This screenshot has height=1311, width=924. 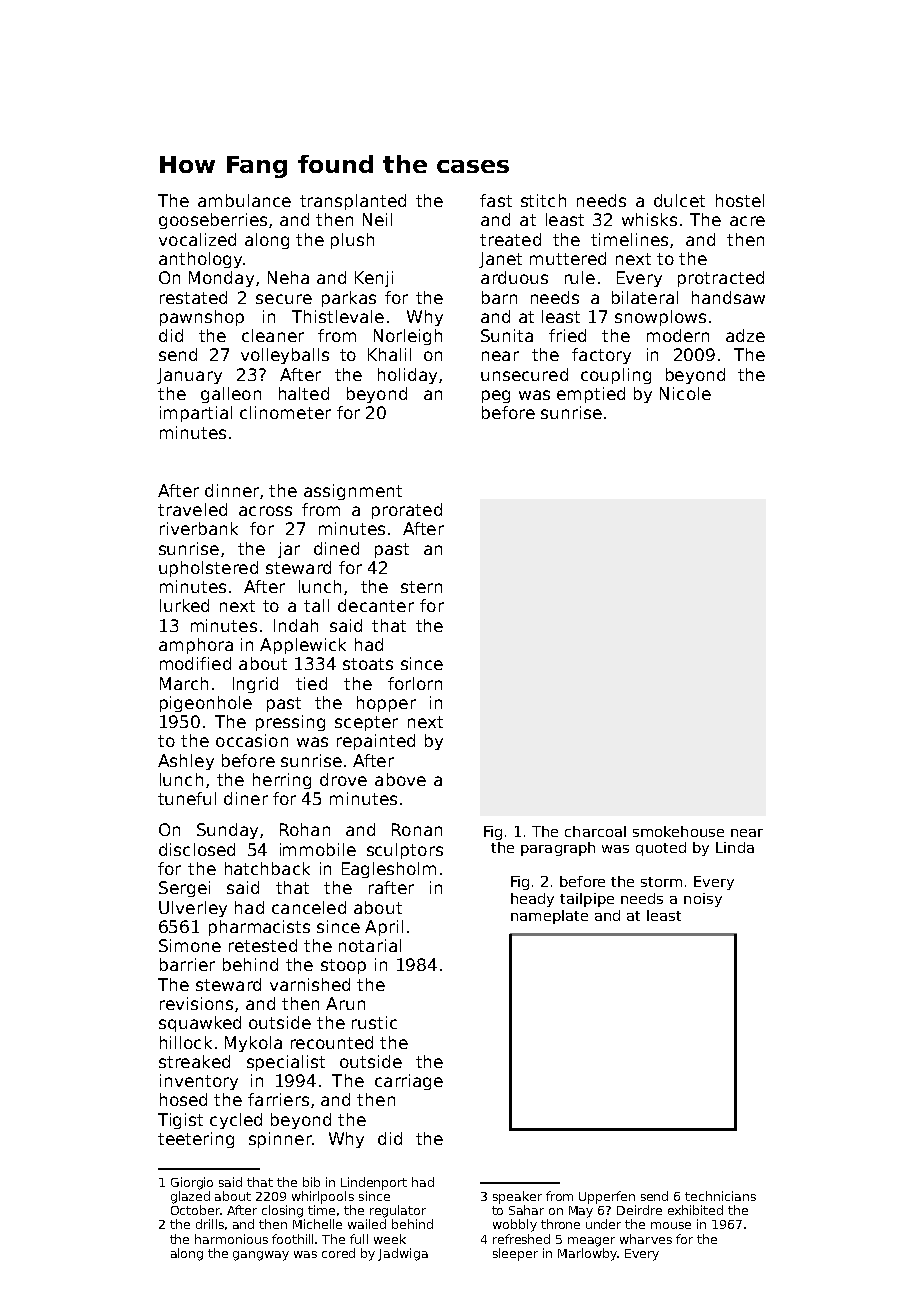 I want to click on dulcet, so click(x=679, y=200).
